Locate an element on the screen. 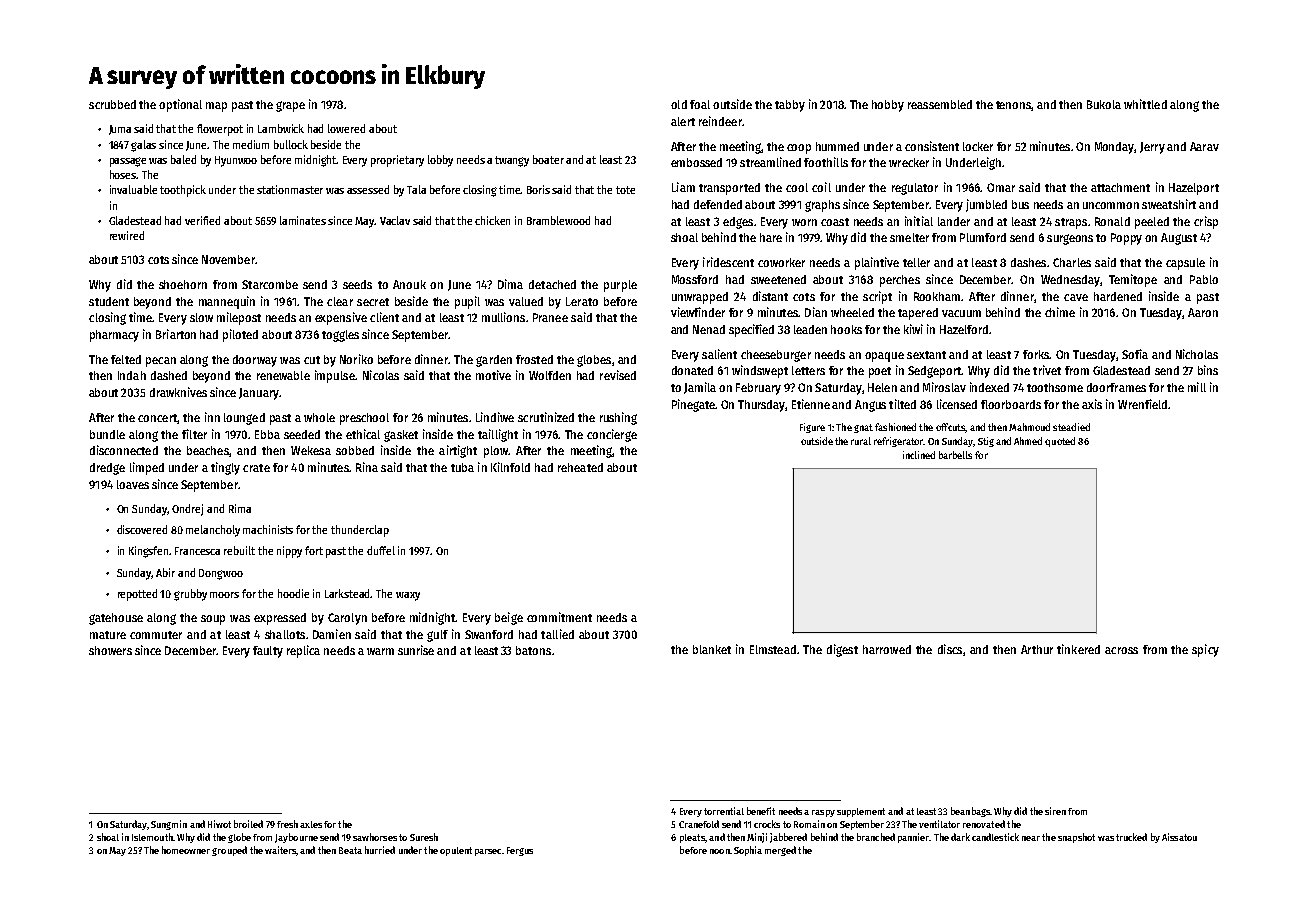  Aissatou is located at coordinates (1179, 837).
